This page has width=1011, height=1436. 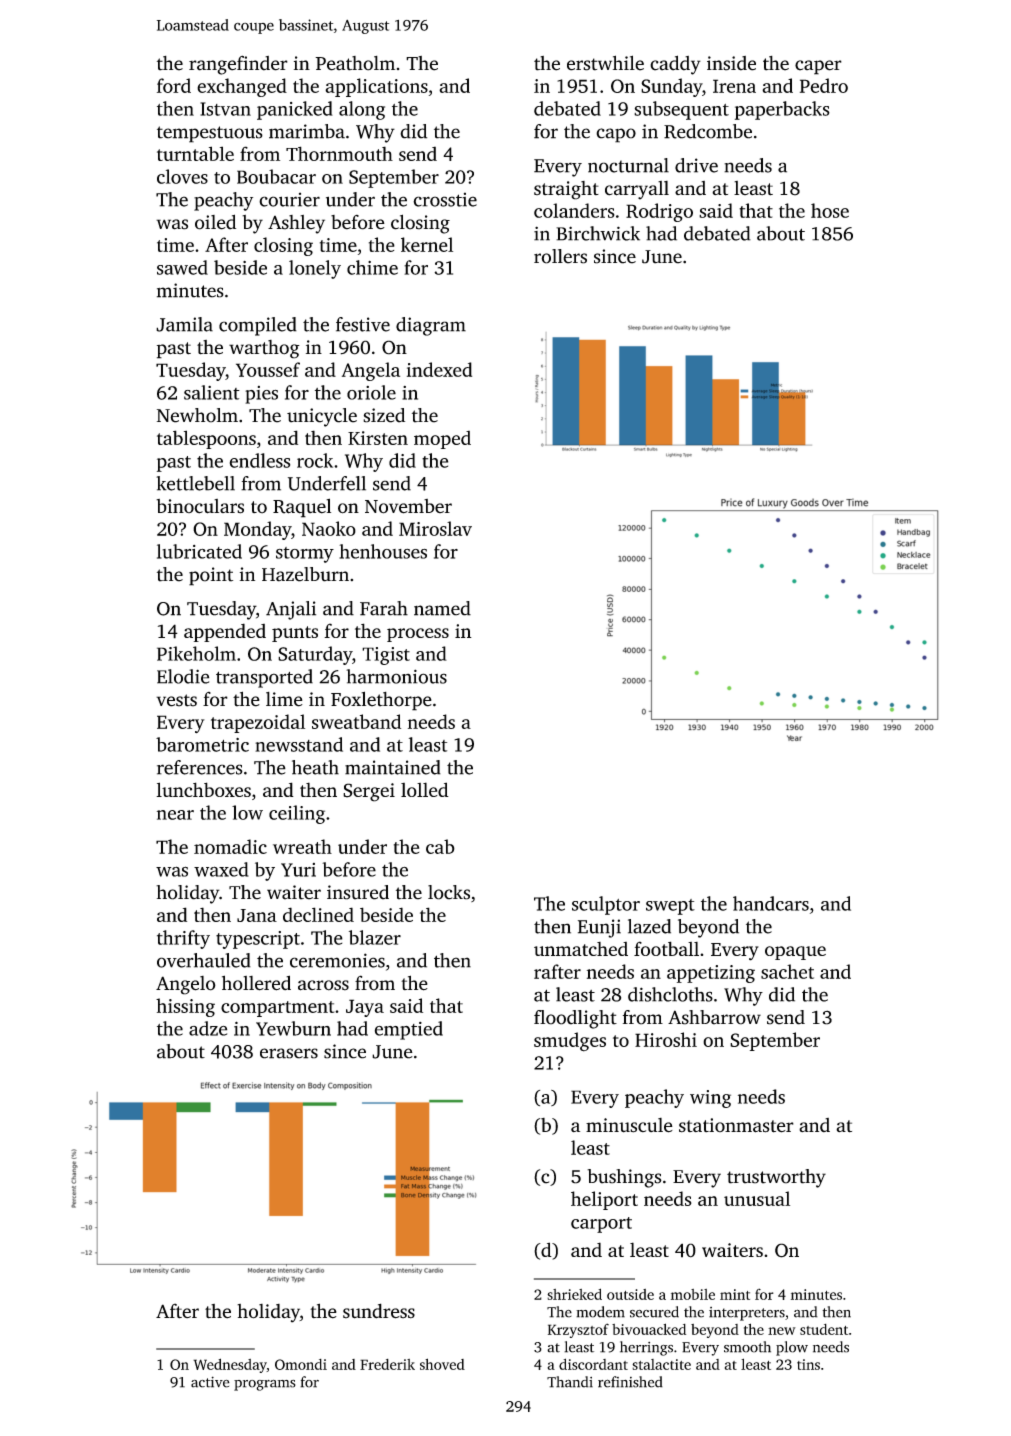 I want to click on harmonious, so click(x=396, y=676).
